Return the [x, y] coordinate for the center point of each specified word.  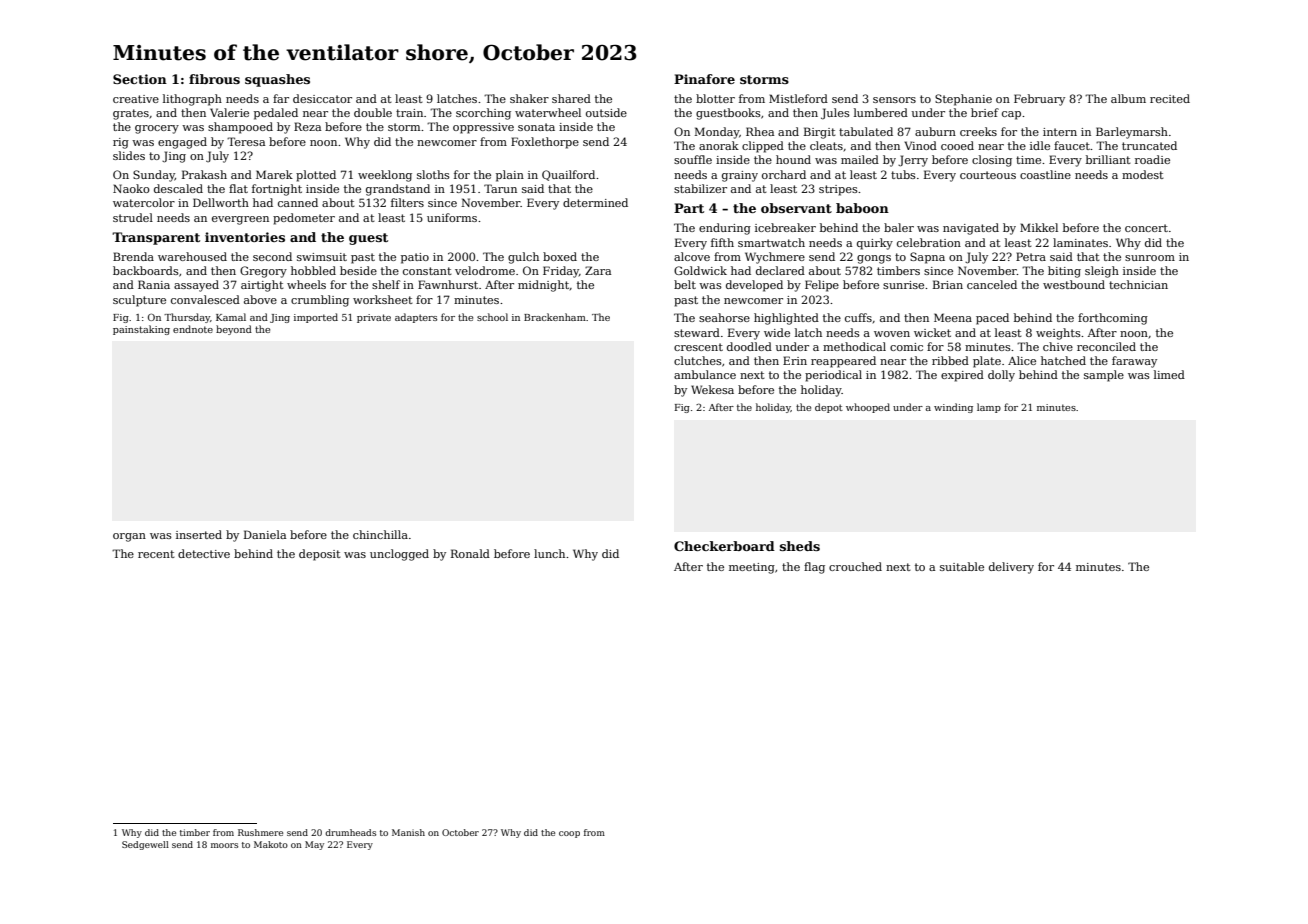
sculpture [139, 301]
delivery [1011, 568]
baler [899, 227]
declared [780, 270]
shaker [529, 98]
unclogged [399, 555]
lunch [549, 553]
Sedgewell [145, 845]
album [1128, 98]
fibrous [214, 79]
